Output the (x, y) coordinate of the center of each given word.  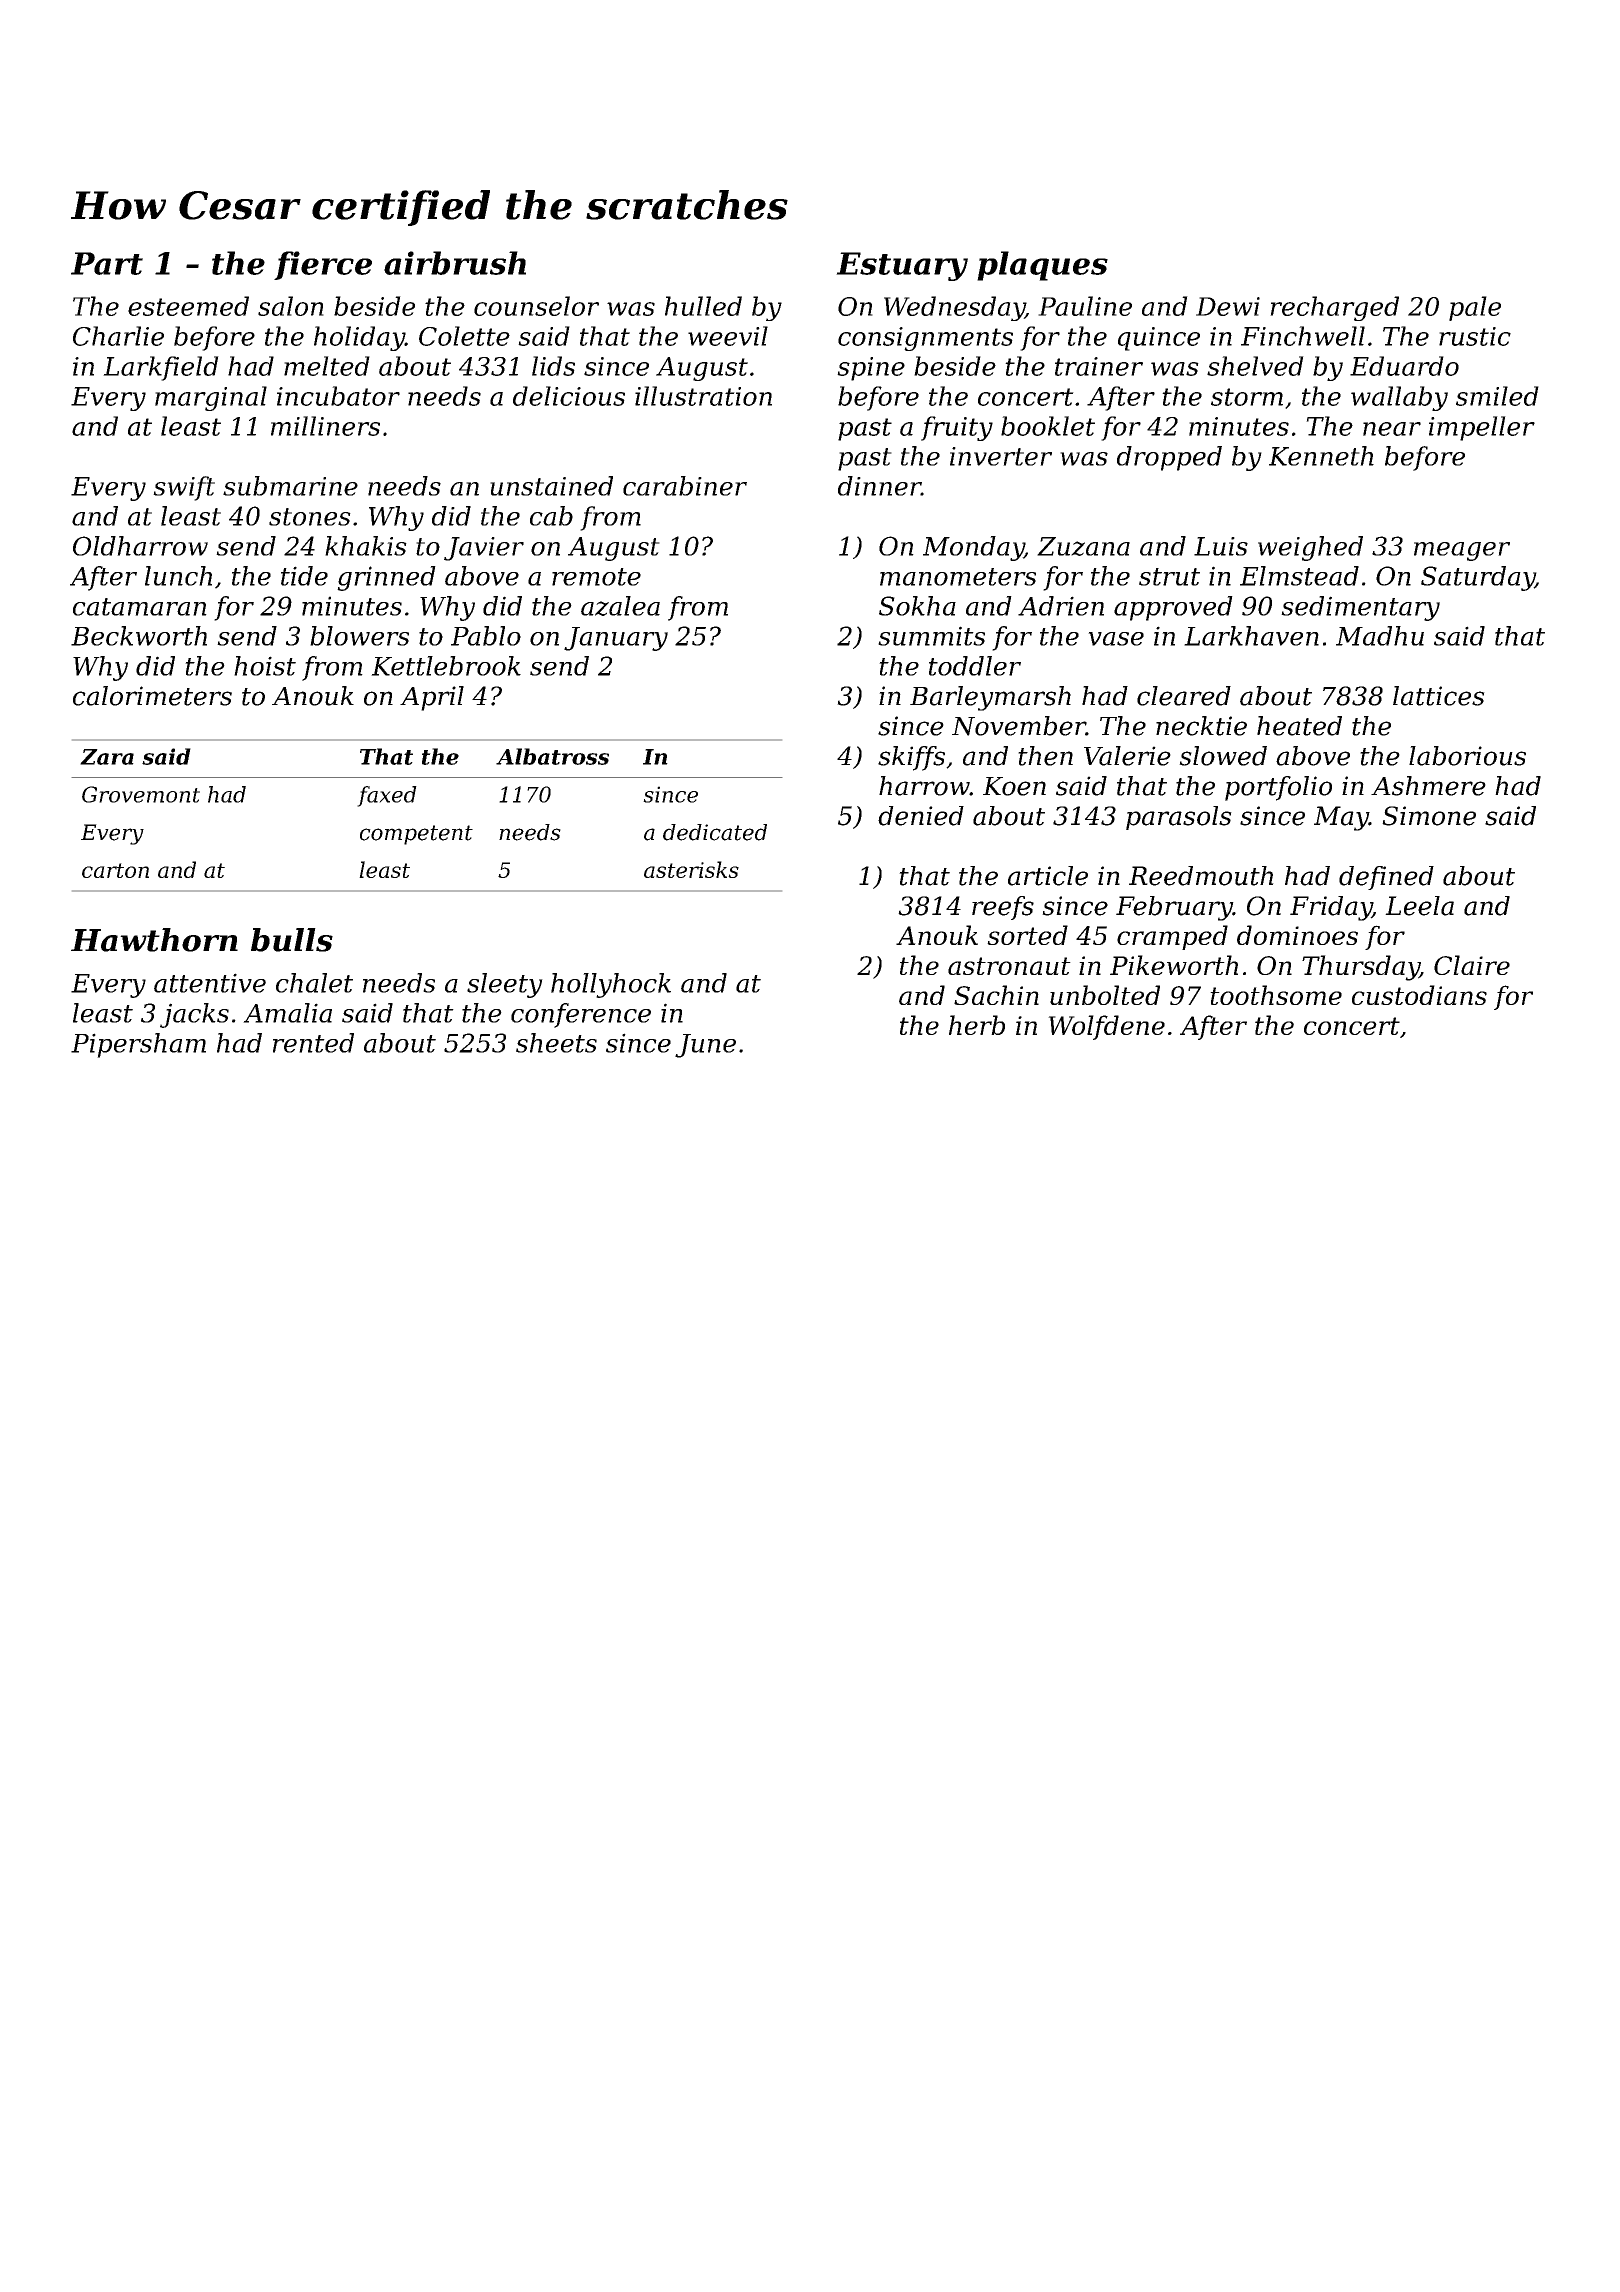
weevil (728, 336)
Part (107, 263)
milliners (325, 426)
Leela (1419, 906)
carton (115, 870)
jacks (194, 1015)
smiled (1497, 396)
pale (1475, 308)
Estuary (902, 266)
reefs (1003, 908)
